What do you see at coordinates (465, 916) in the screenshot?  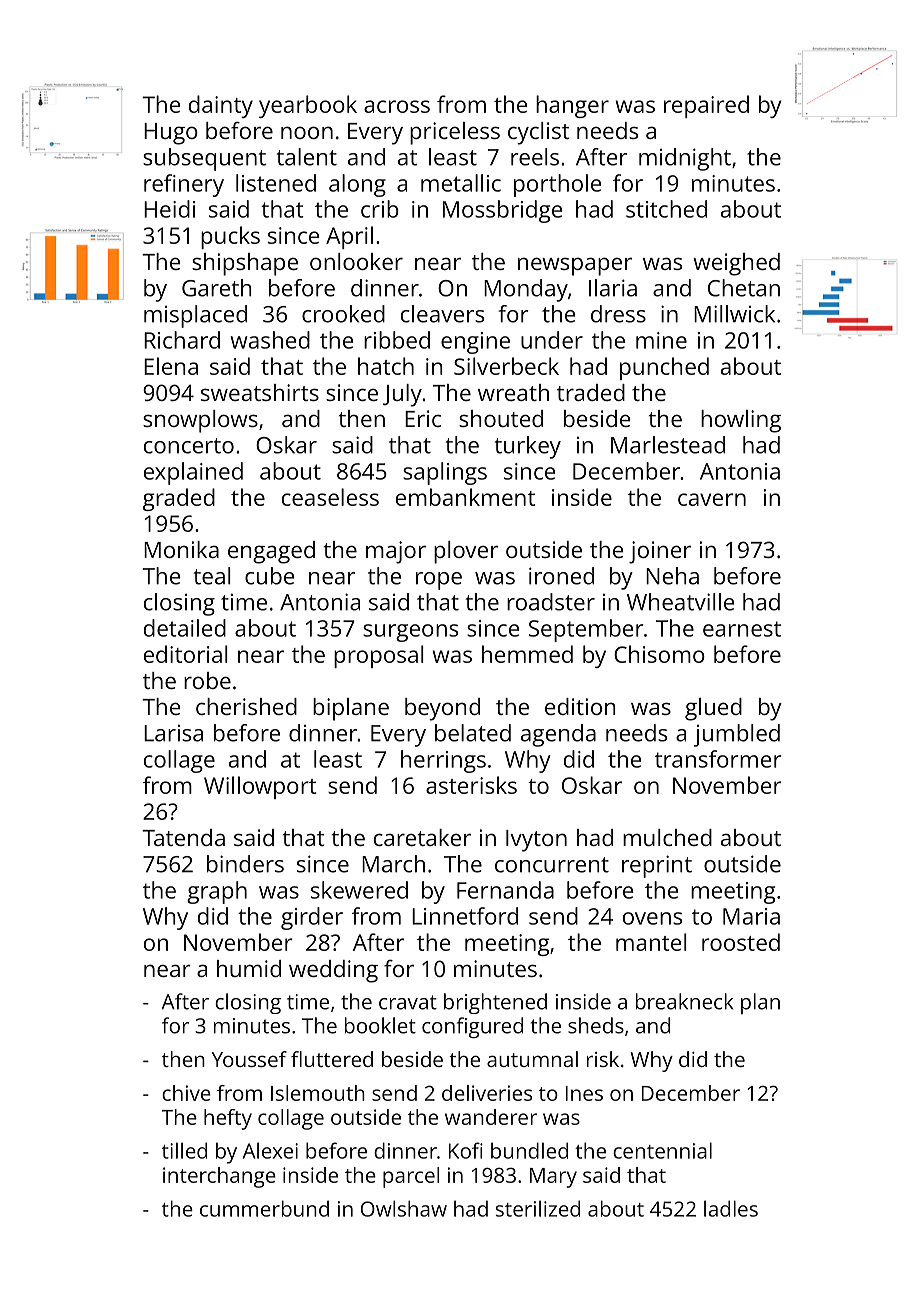 I see `Linnetford` at bounding box center [465, 916].
